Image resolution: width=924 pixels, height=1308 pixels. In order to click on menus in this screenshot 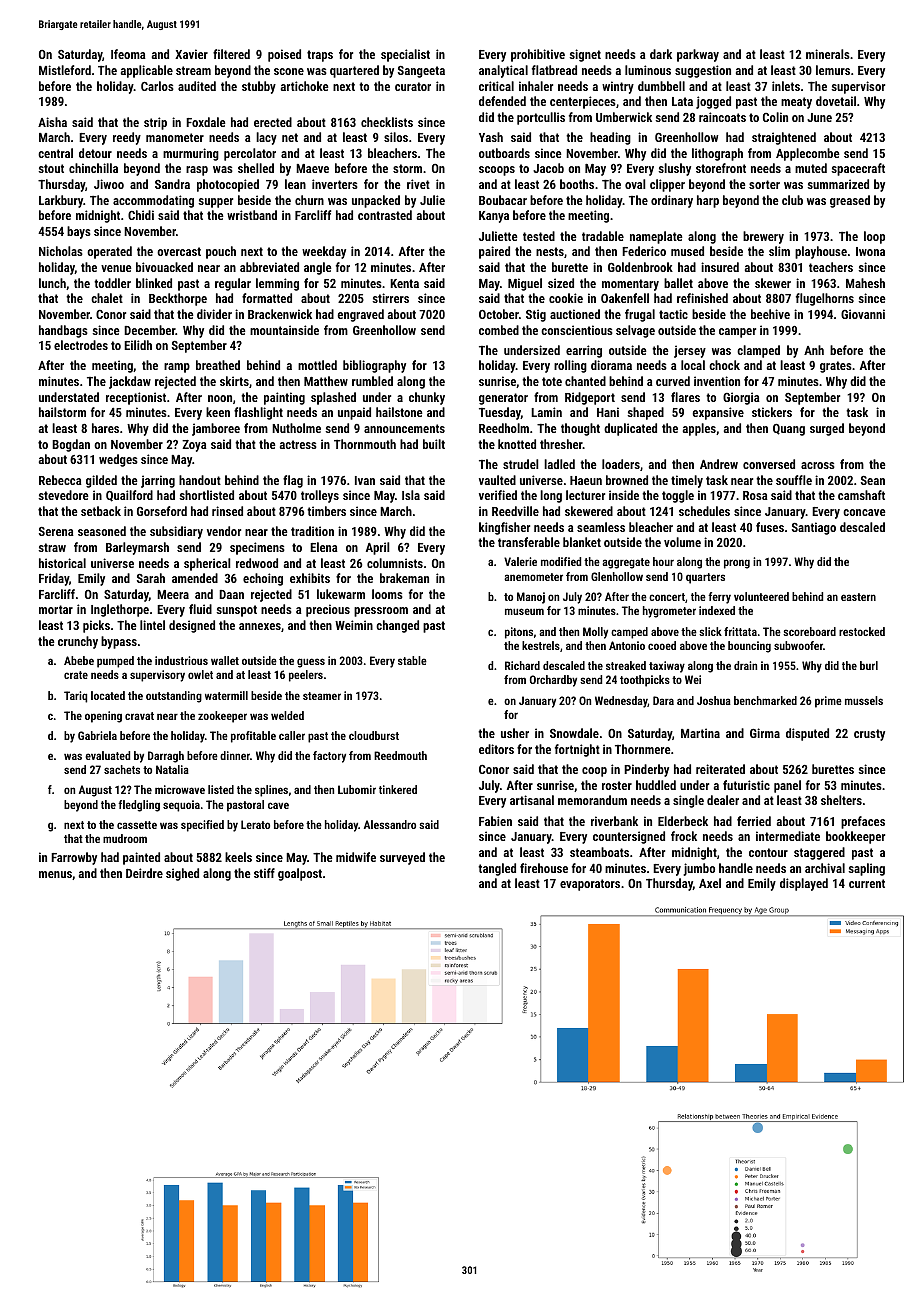, I will do `click(55, 874)`.
